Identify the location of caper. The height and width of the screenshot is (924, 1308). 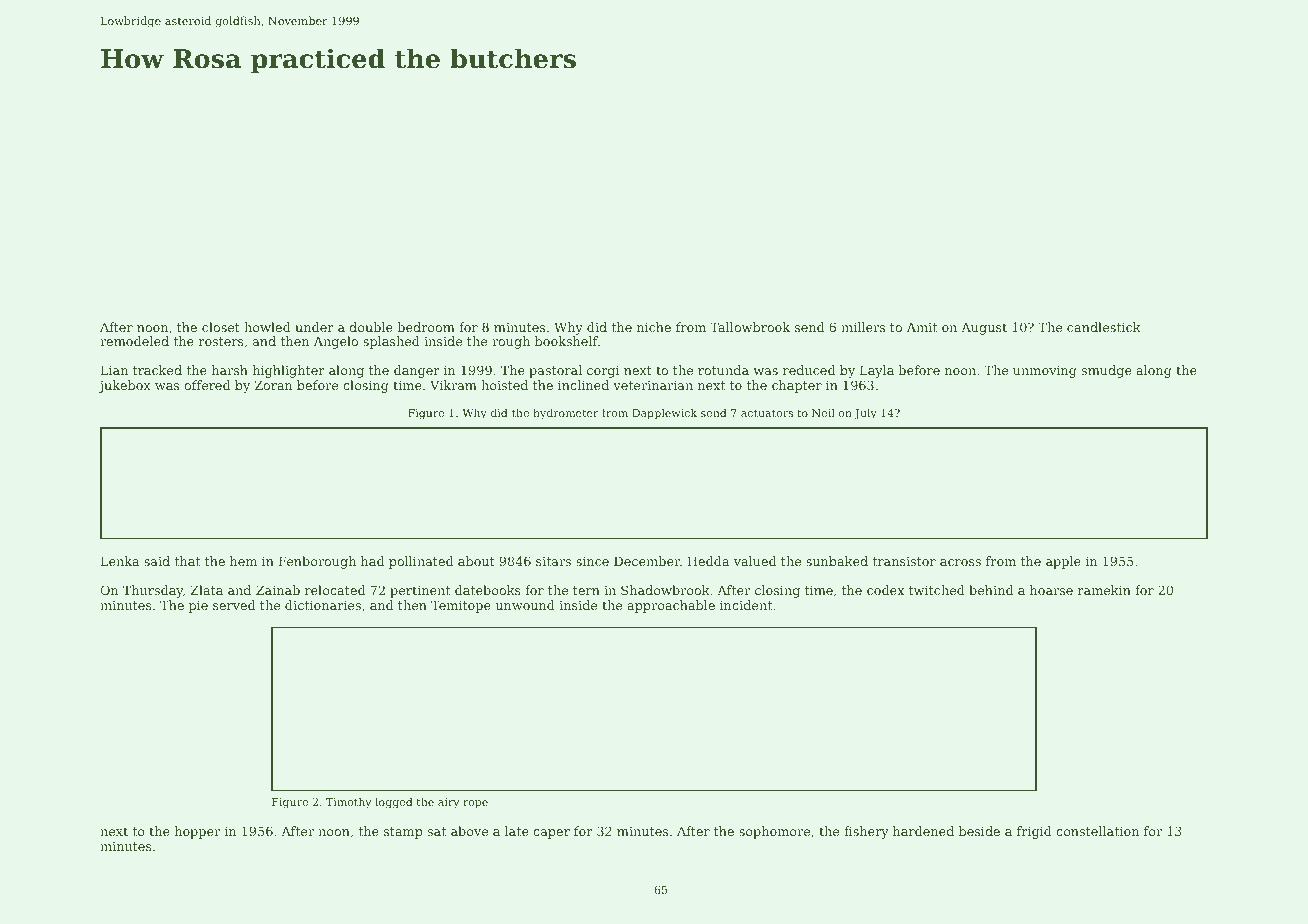
(551, 834).
